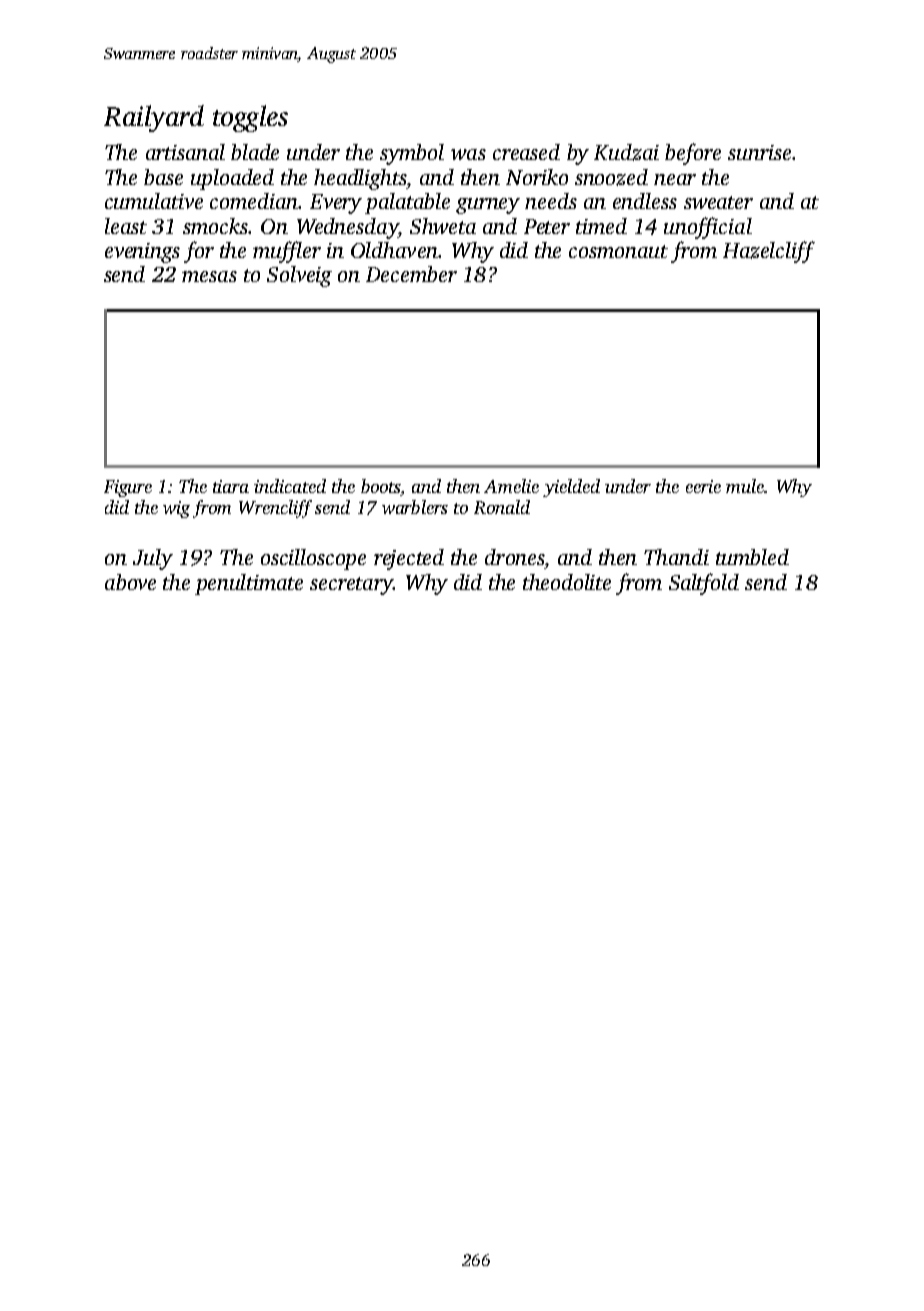 The height and width of the screenshot is (1311, 924). Describe the element at coordinates (567, 582) in the screenshot. I see `theodolite` at that location.
